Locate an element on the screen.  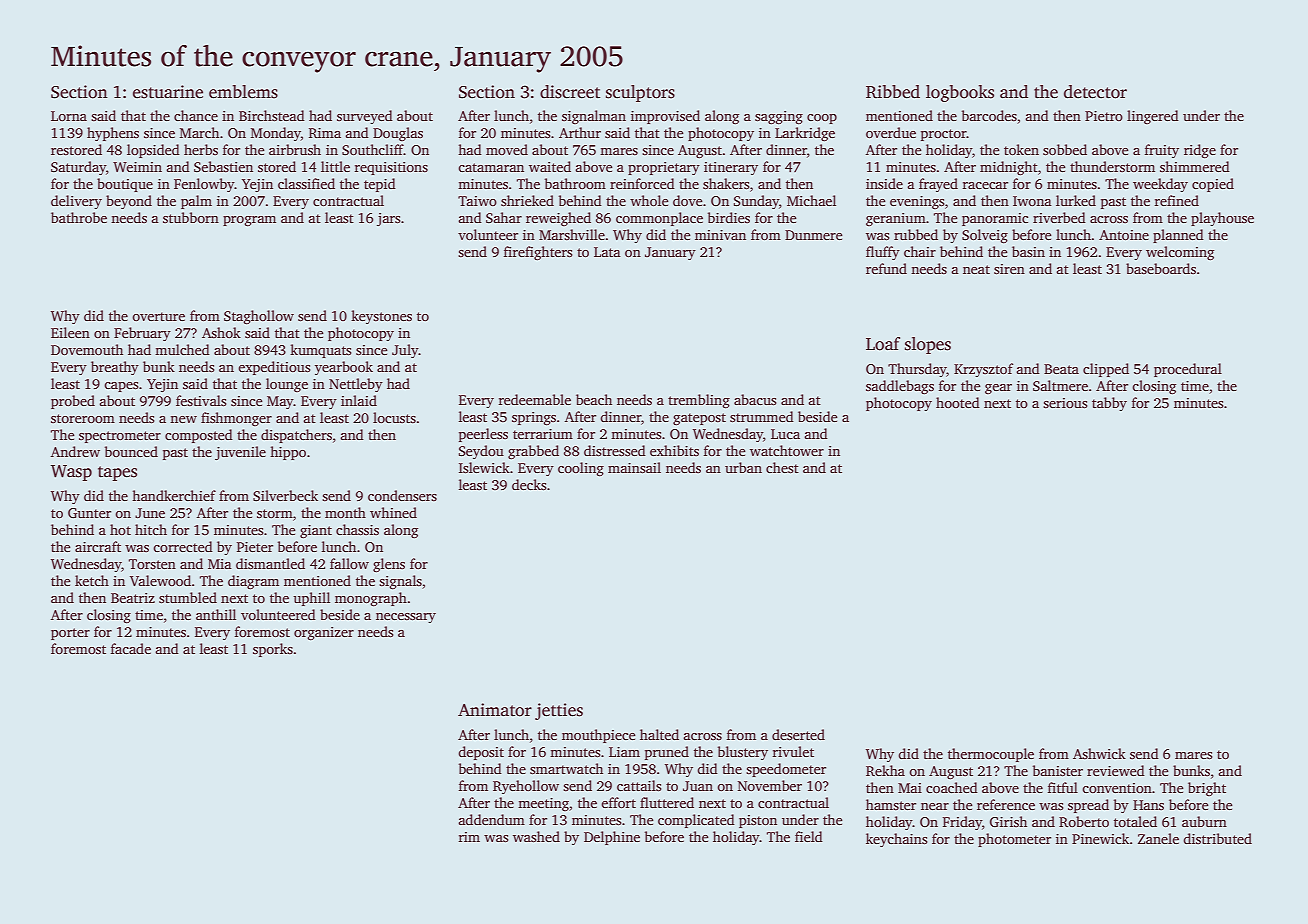
thermocouple is located at coordinates (991, 755).
